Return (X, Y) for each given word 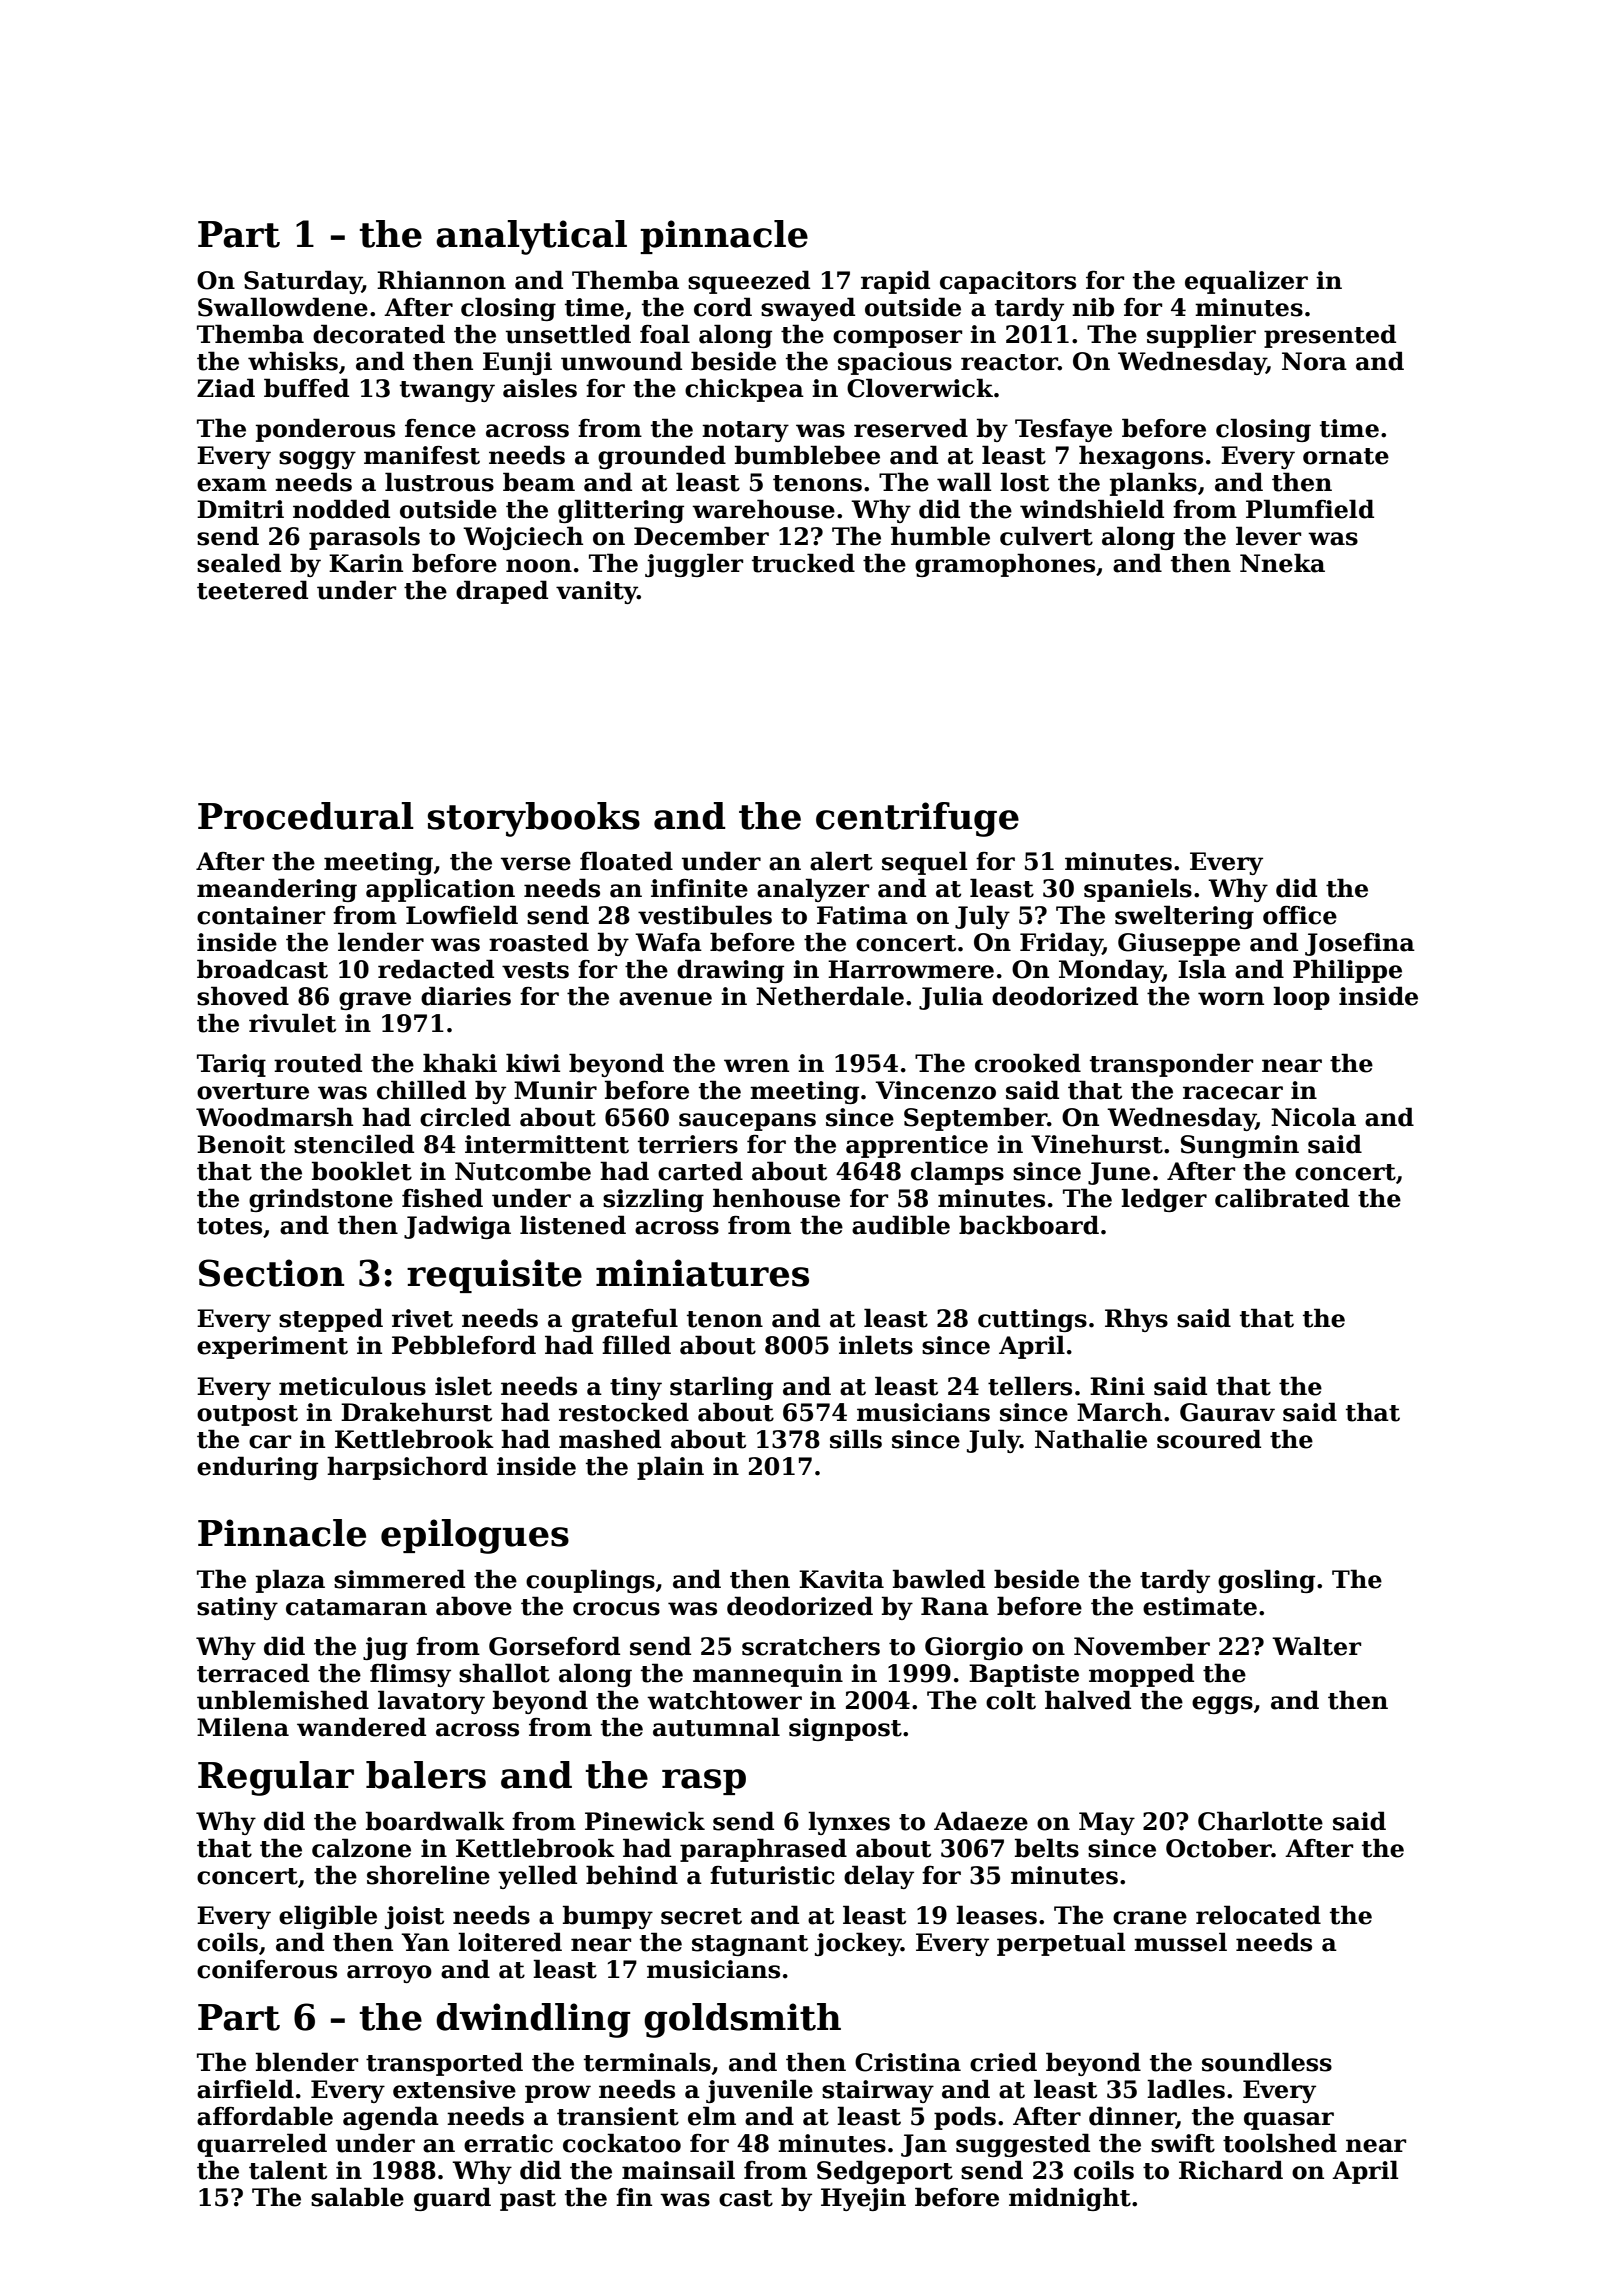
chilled (421, 1090)
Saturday (303, 282)
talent (288, 2170)
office (1300, 915)
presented (1330, 336)
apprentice (917, 1146)
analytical (531, 237)
